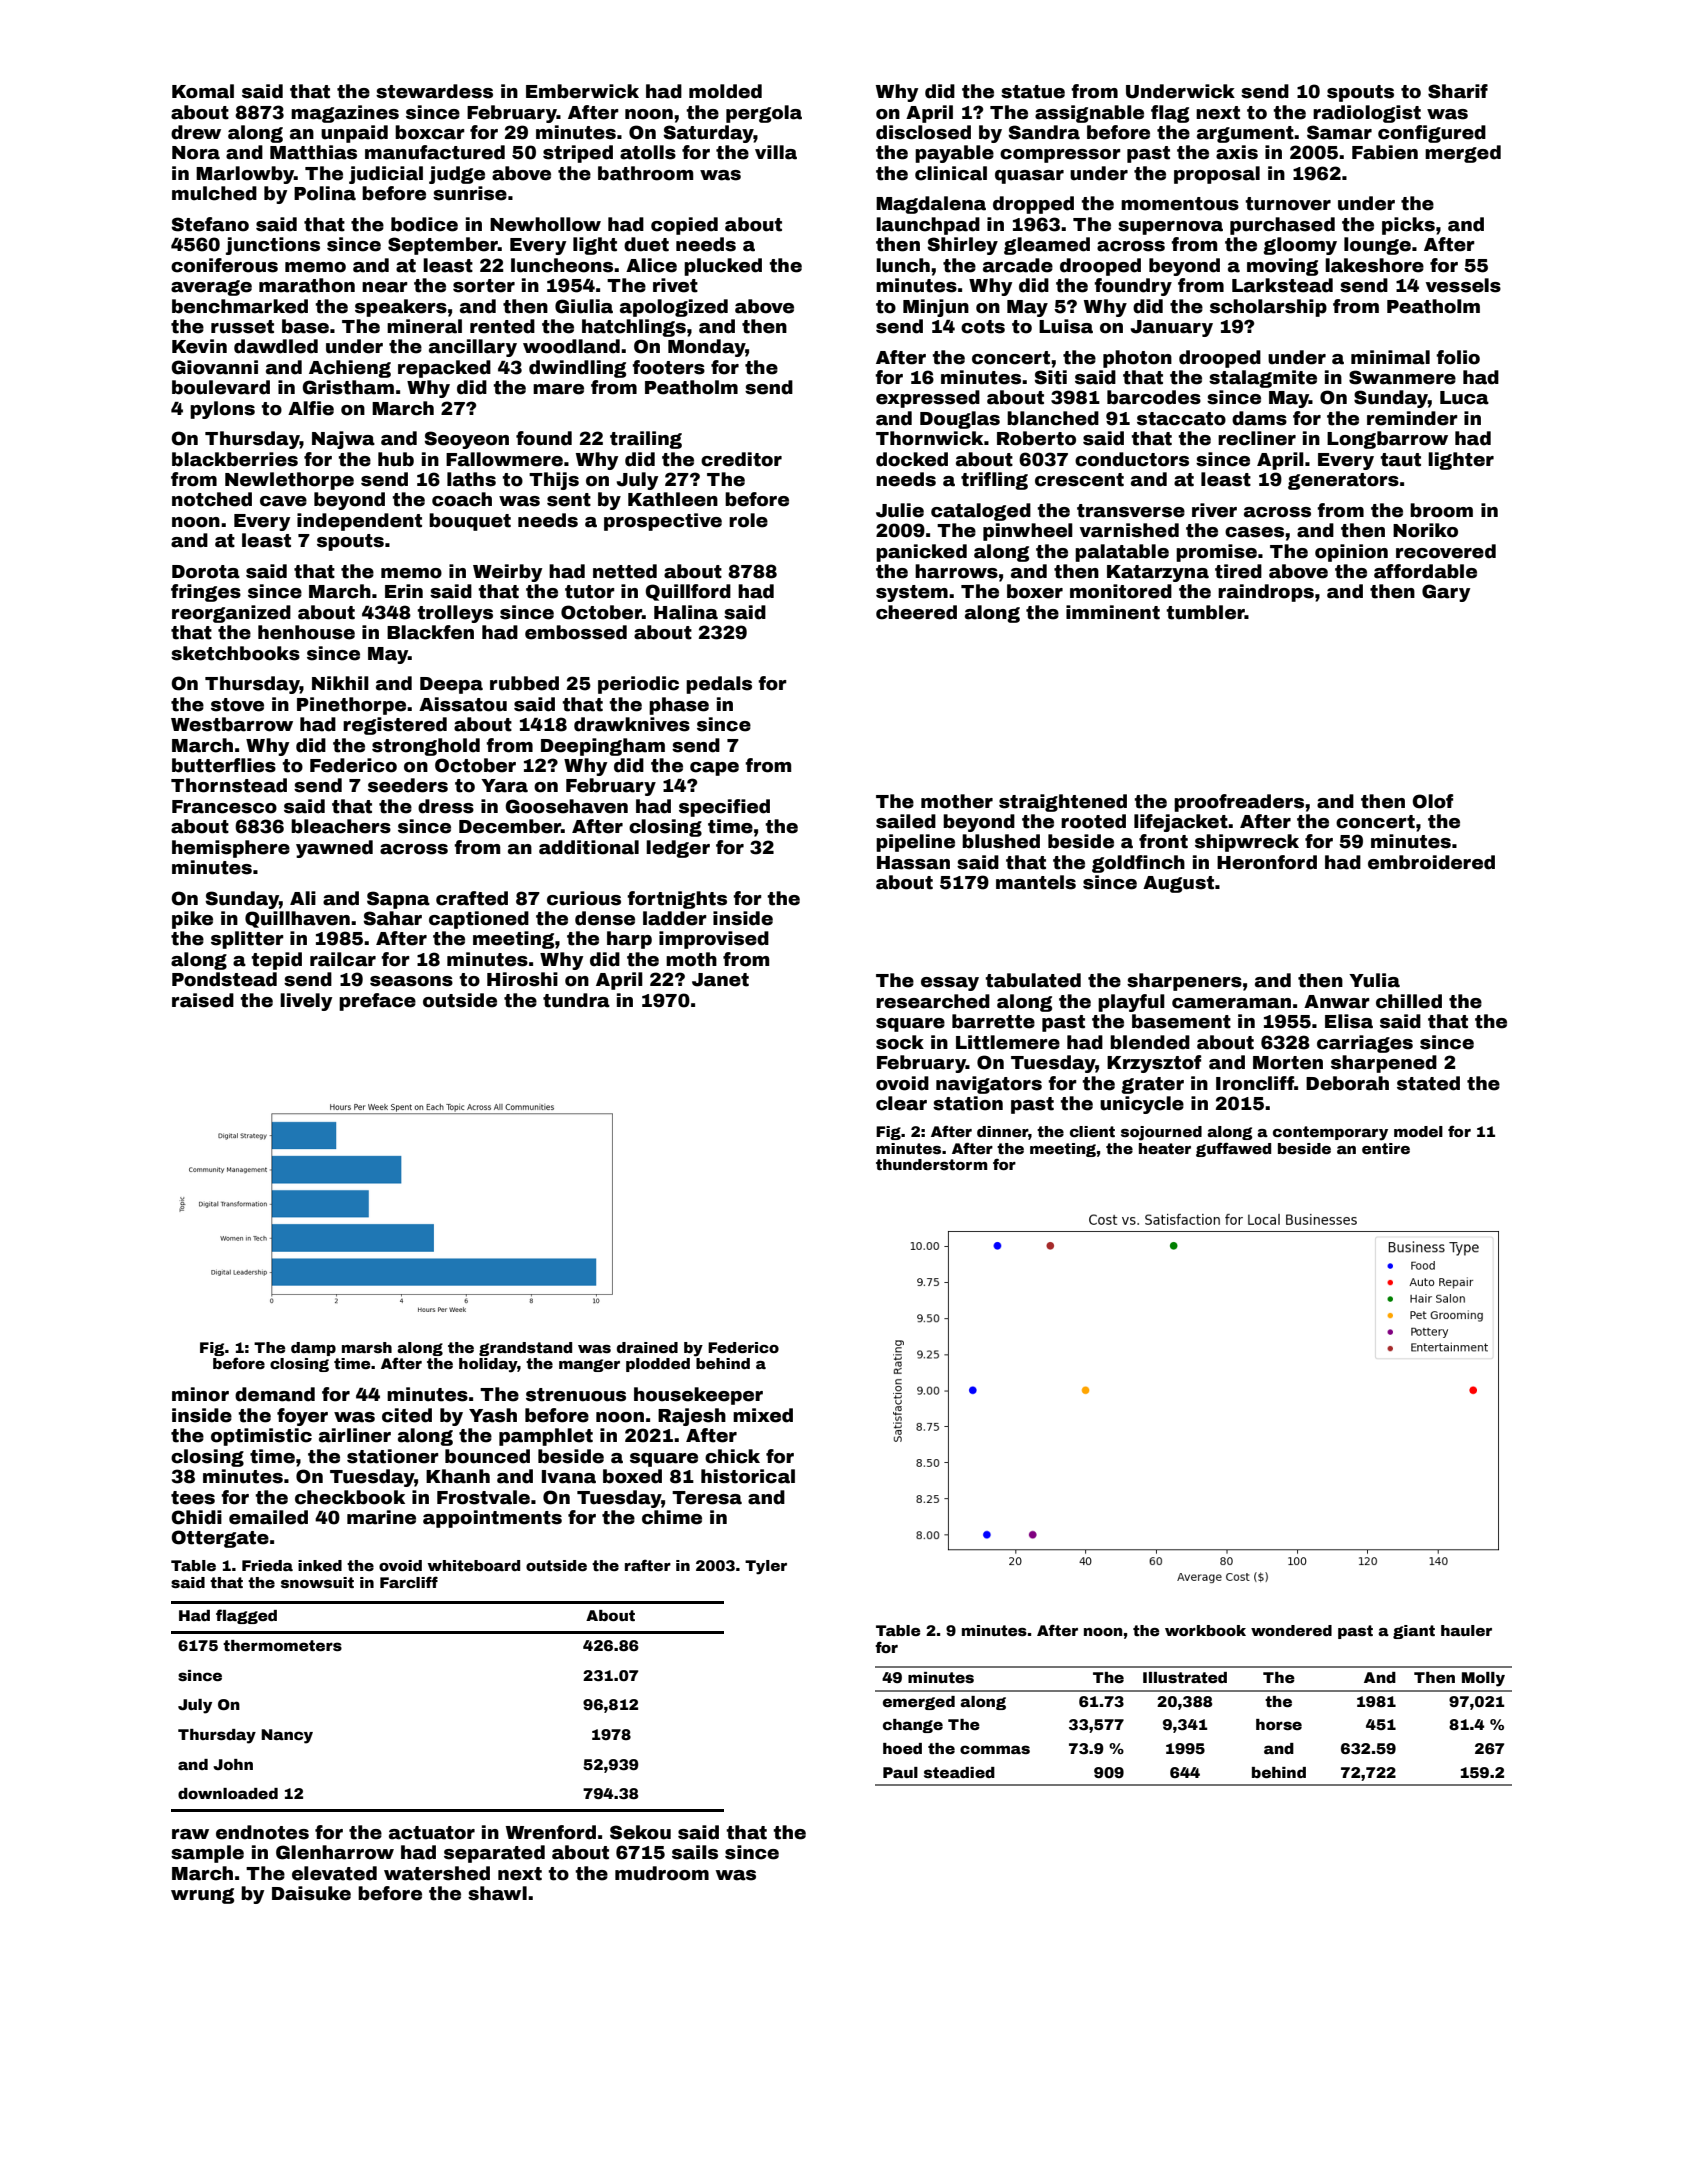  Describe the element at coordinates (1233, 1149) in the page. I see `guffawed` at that location.
